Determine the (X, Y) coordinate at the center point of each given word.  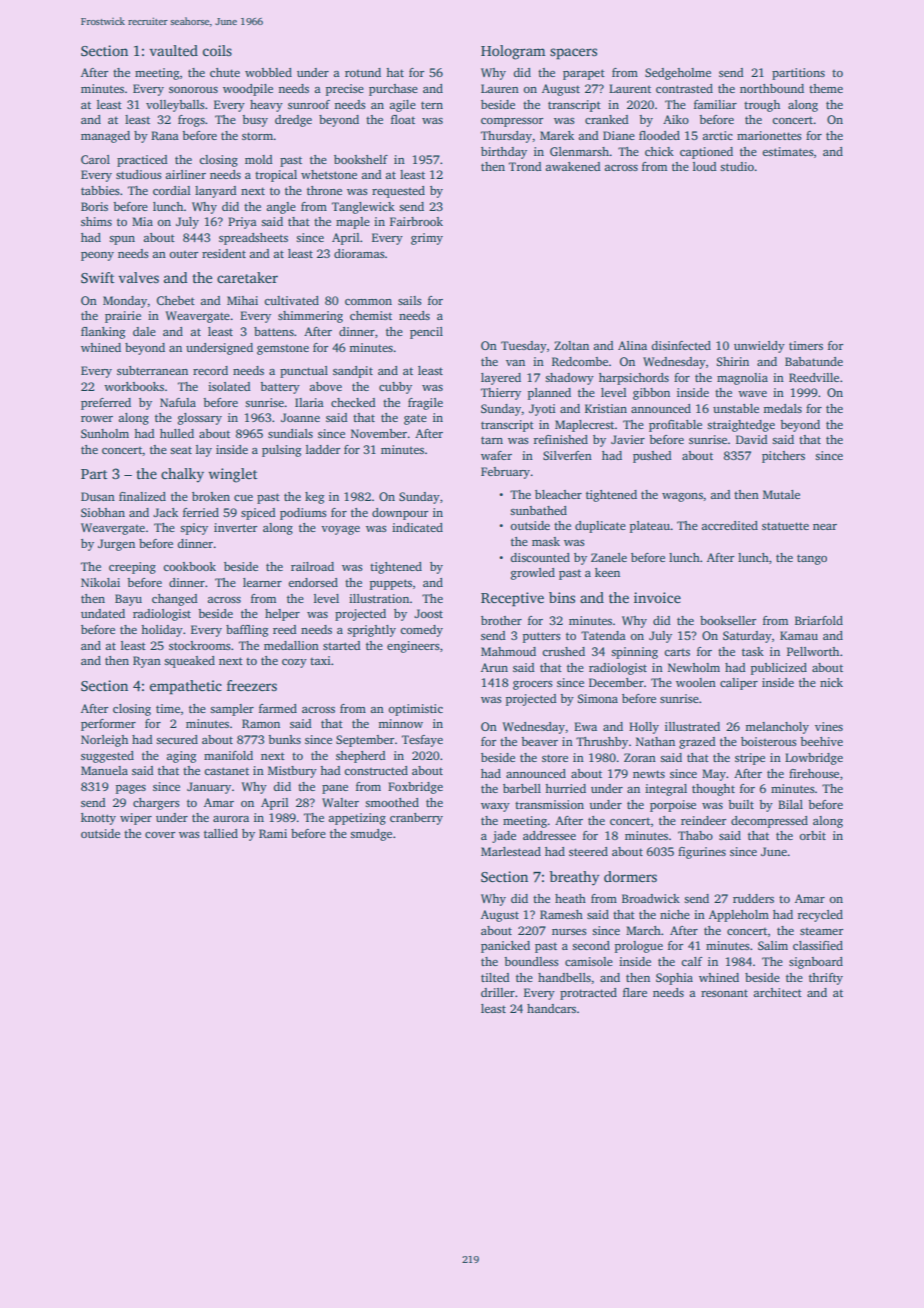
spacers (573, 54)
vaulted (173, 50)
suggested (107, 757)
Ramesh (561, 914)
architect (778, 992)
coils (217, 50)
